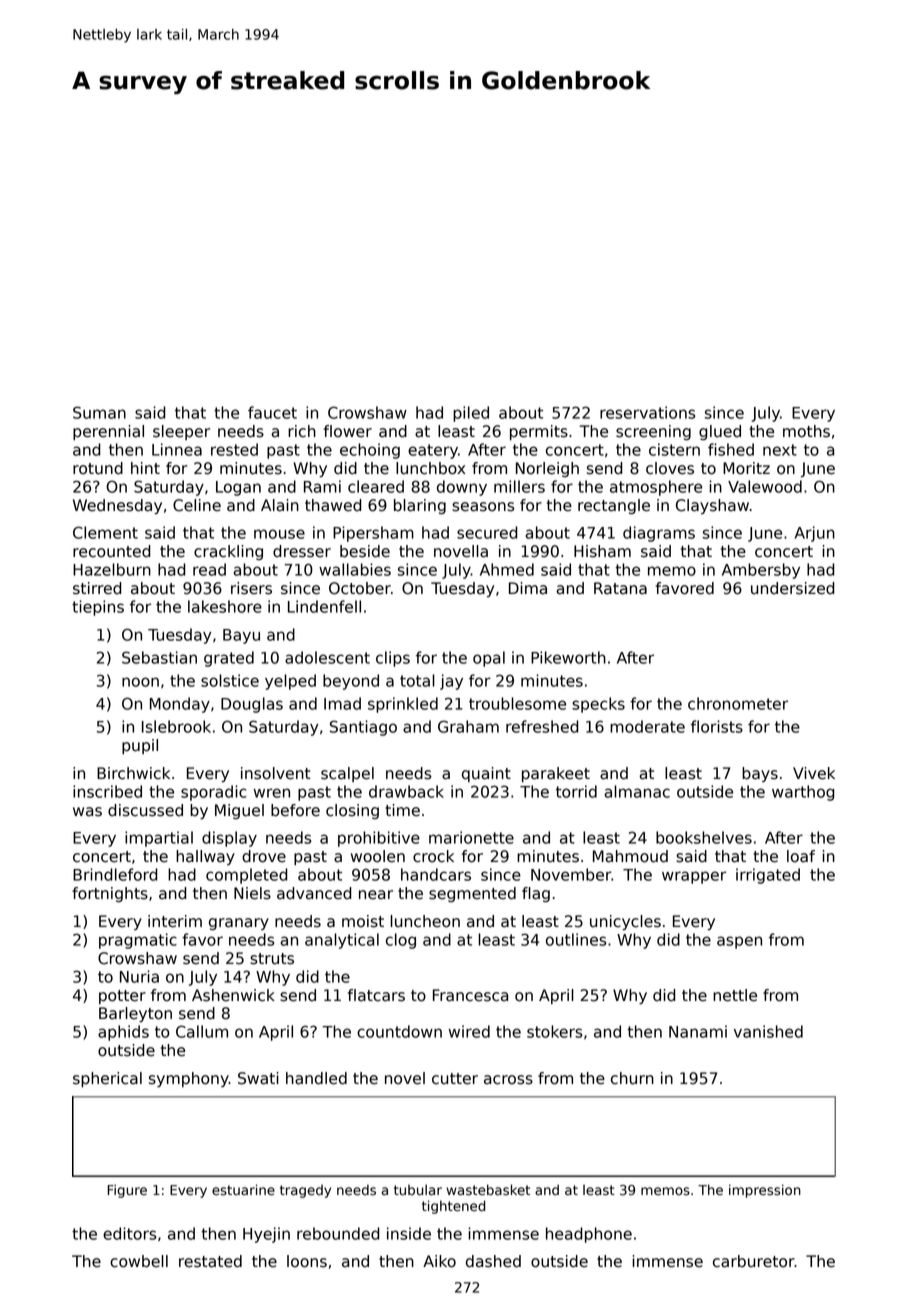 The height and width of the screenshot is (1316, 908). What do you see at coordinates (806, 431) in the screenshot?
I see `moths` at bounding box center [806, 431].
